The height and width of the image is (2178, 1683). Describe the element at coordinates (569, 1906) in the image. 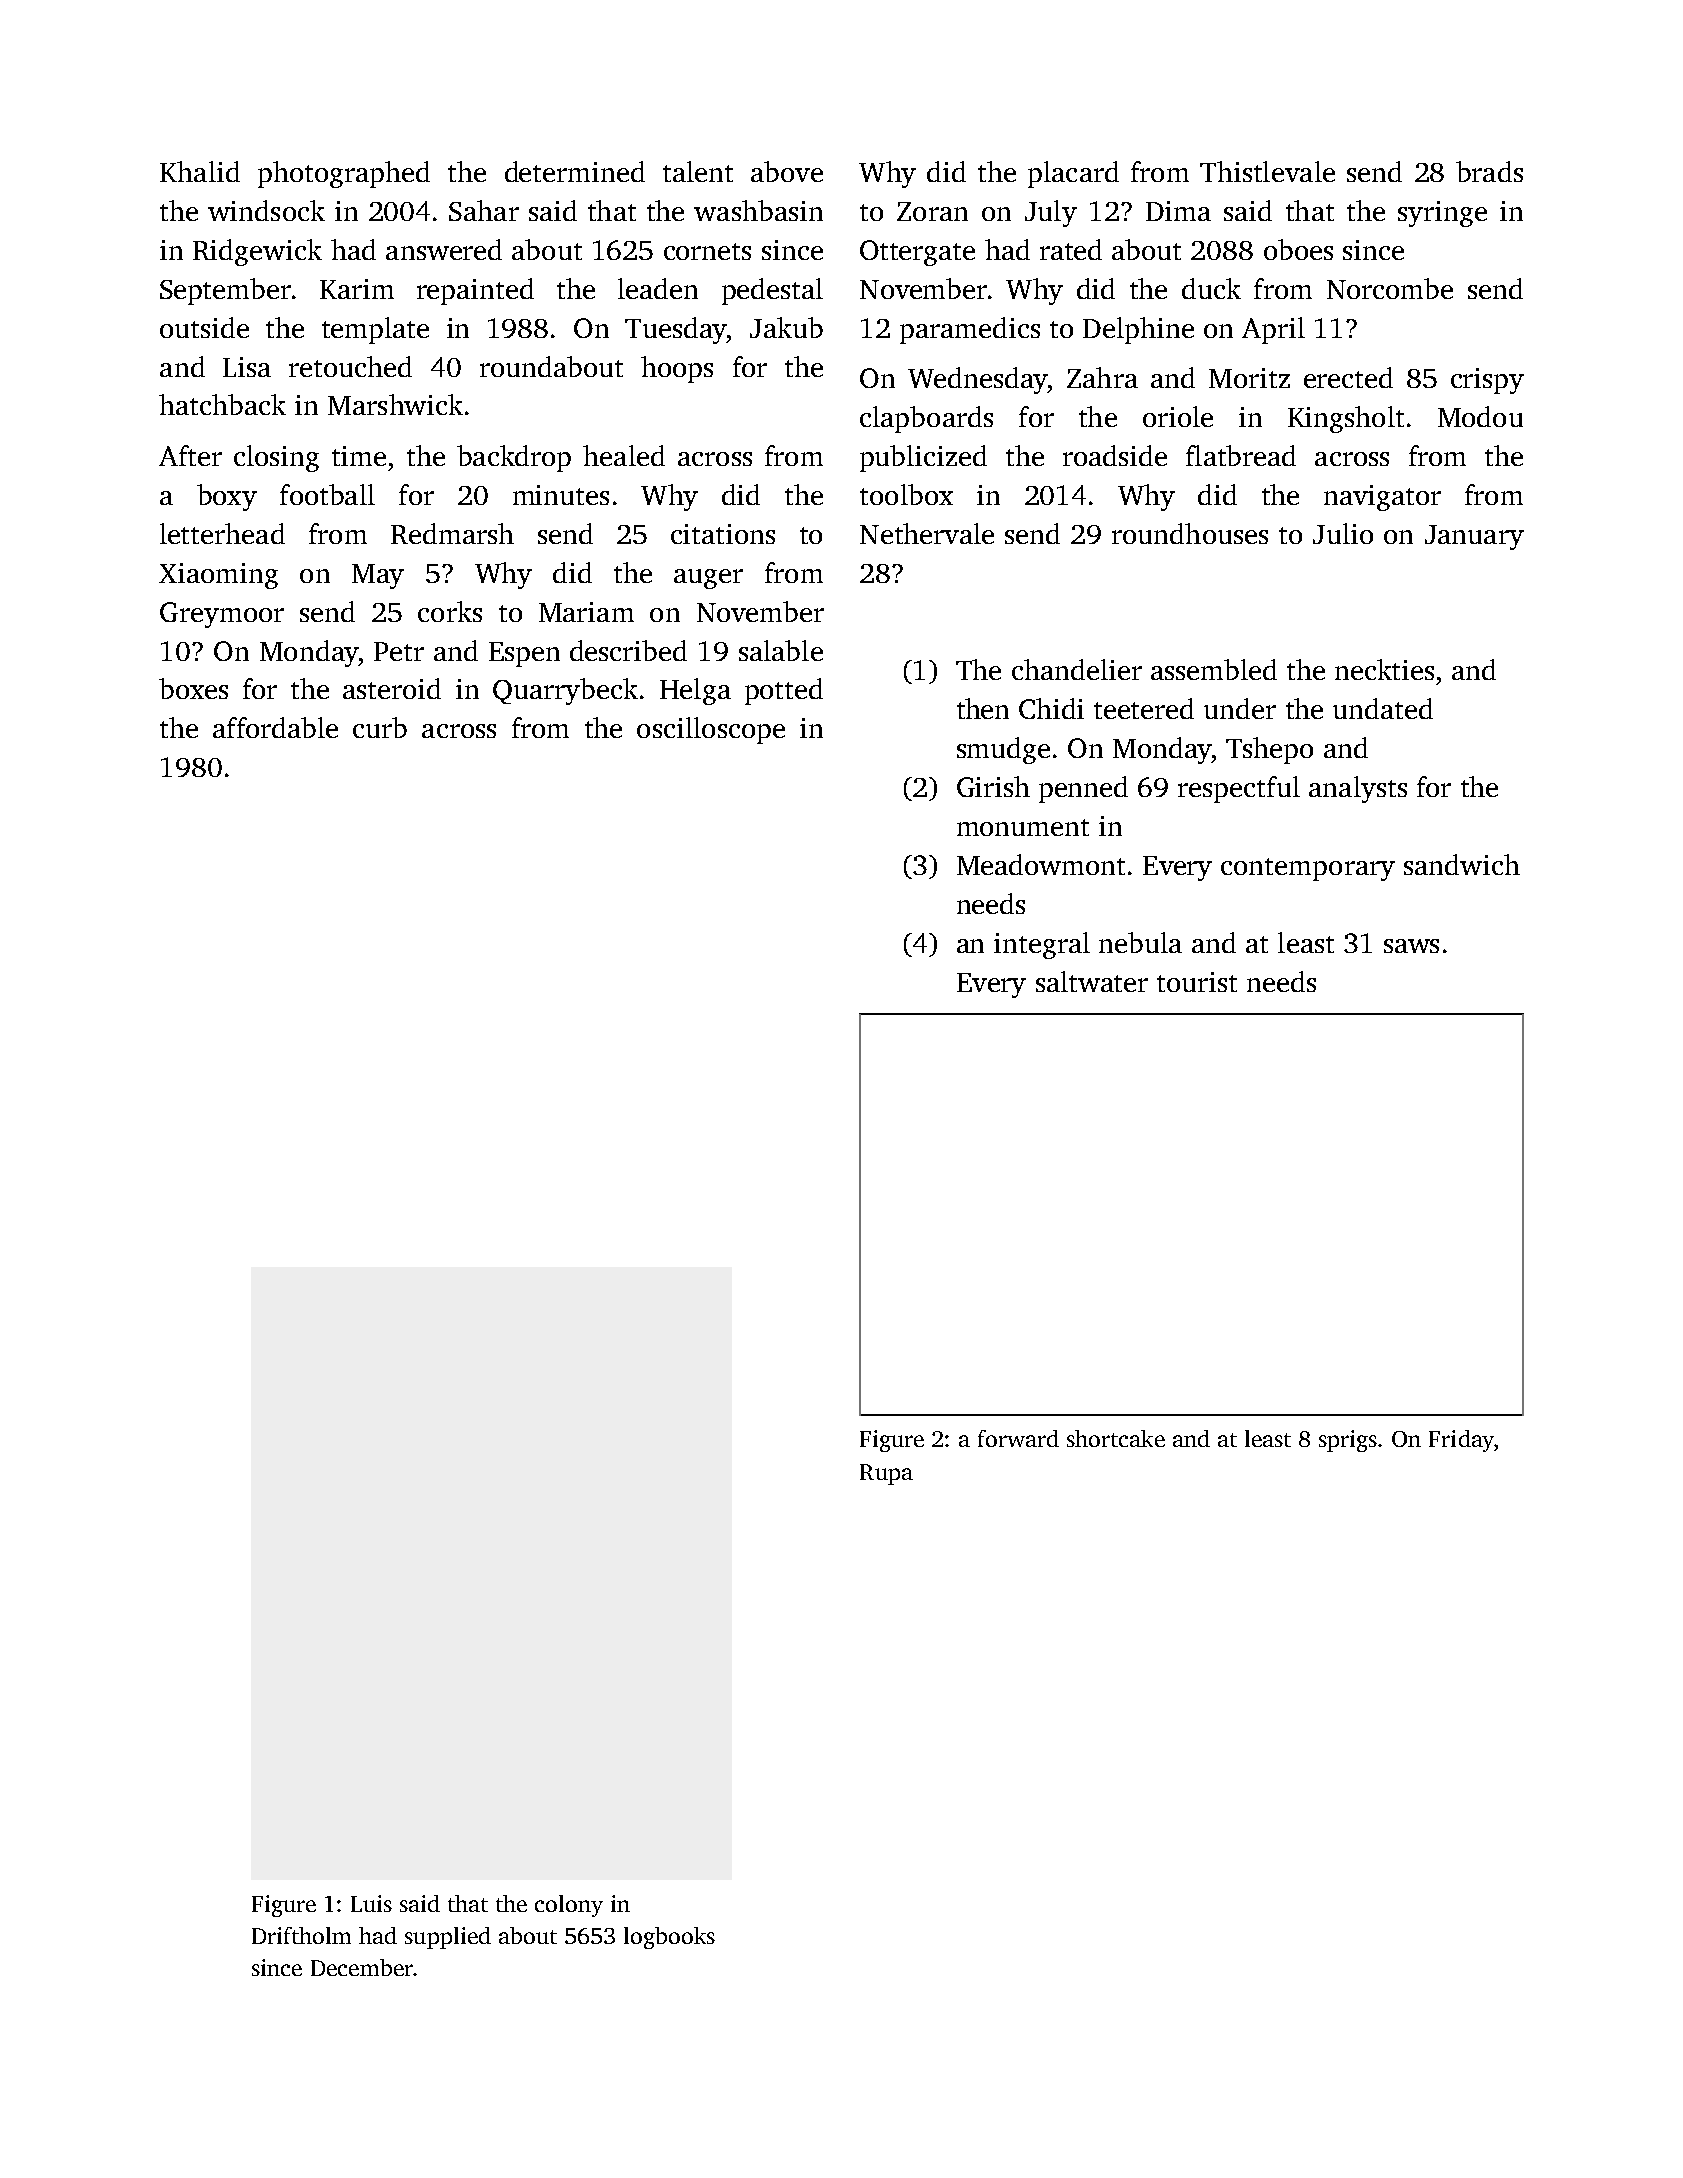

I see `colony` at that location.
